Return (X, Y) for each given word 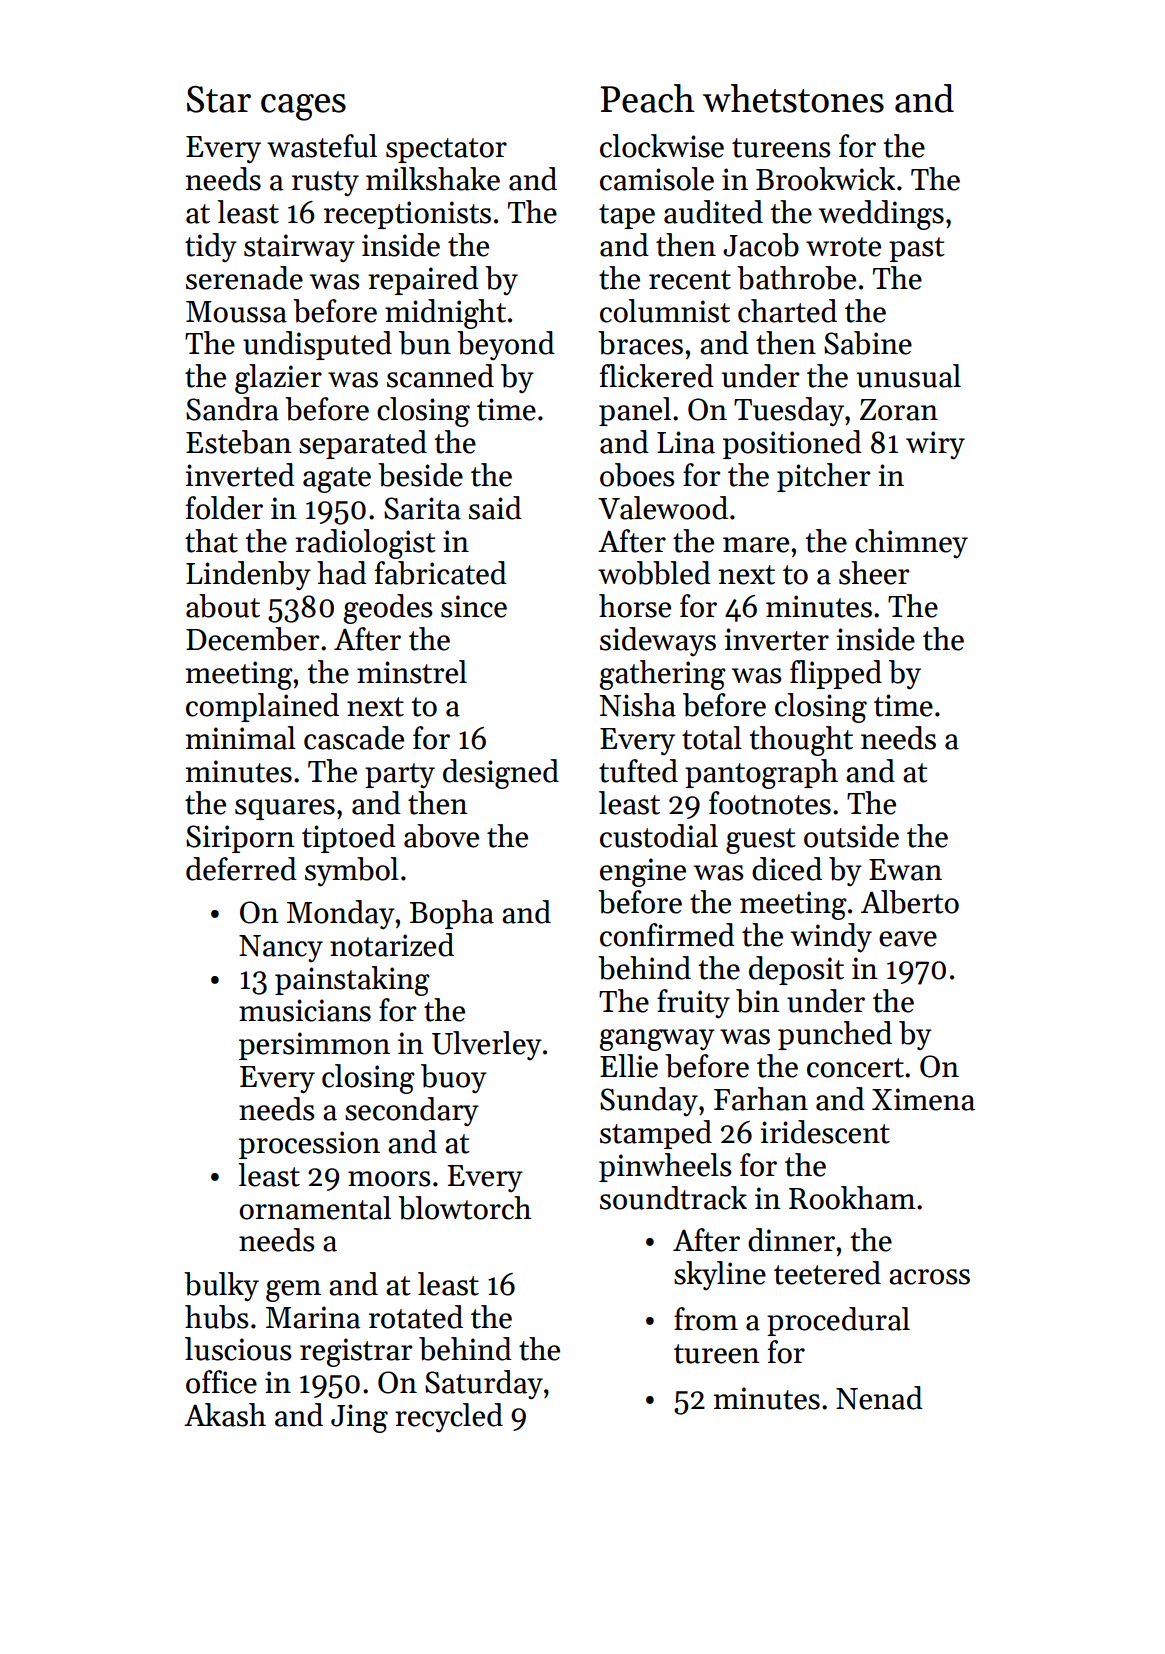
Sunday (649, 1102)
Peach (647, 98)
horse (635, 606)
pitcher (824, 477)
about (223, 606)
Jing (359, 1418)
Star (219, 99)
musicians (305, 1010)
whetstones (793, 98)
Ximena (923, 1099)
